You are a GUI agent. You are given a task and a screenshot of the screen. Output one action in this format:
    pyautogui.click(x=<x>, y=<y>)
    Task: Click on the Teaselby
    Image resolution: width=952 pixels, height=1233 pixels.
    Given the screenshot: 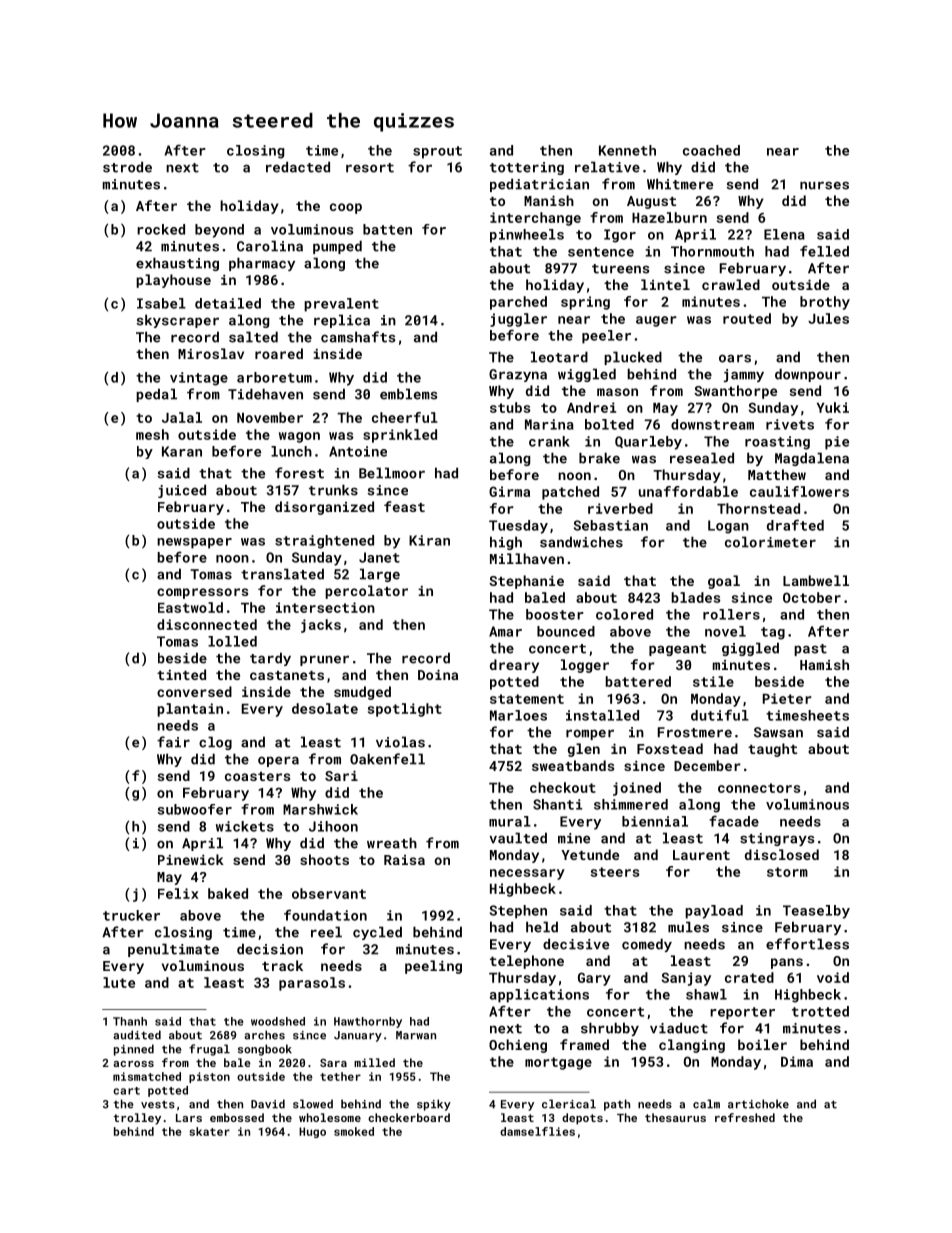 What is the action you would take?
    pyautogui.click(x=816, y=912)
